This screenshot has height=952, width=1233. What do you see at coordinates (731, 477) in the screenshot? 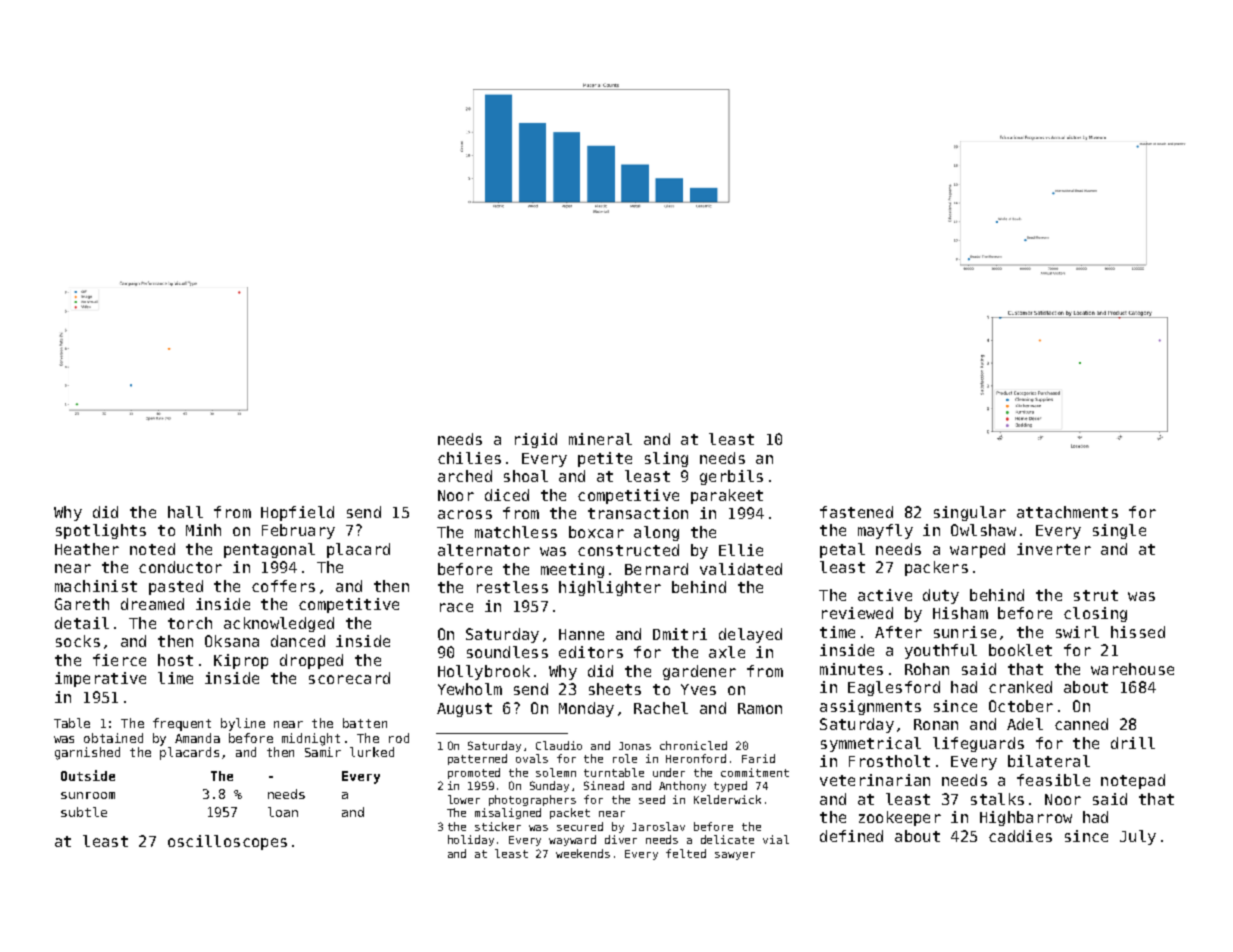
I see `gerbils` at bounding box center [731, 477].
